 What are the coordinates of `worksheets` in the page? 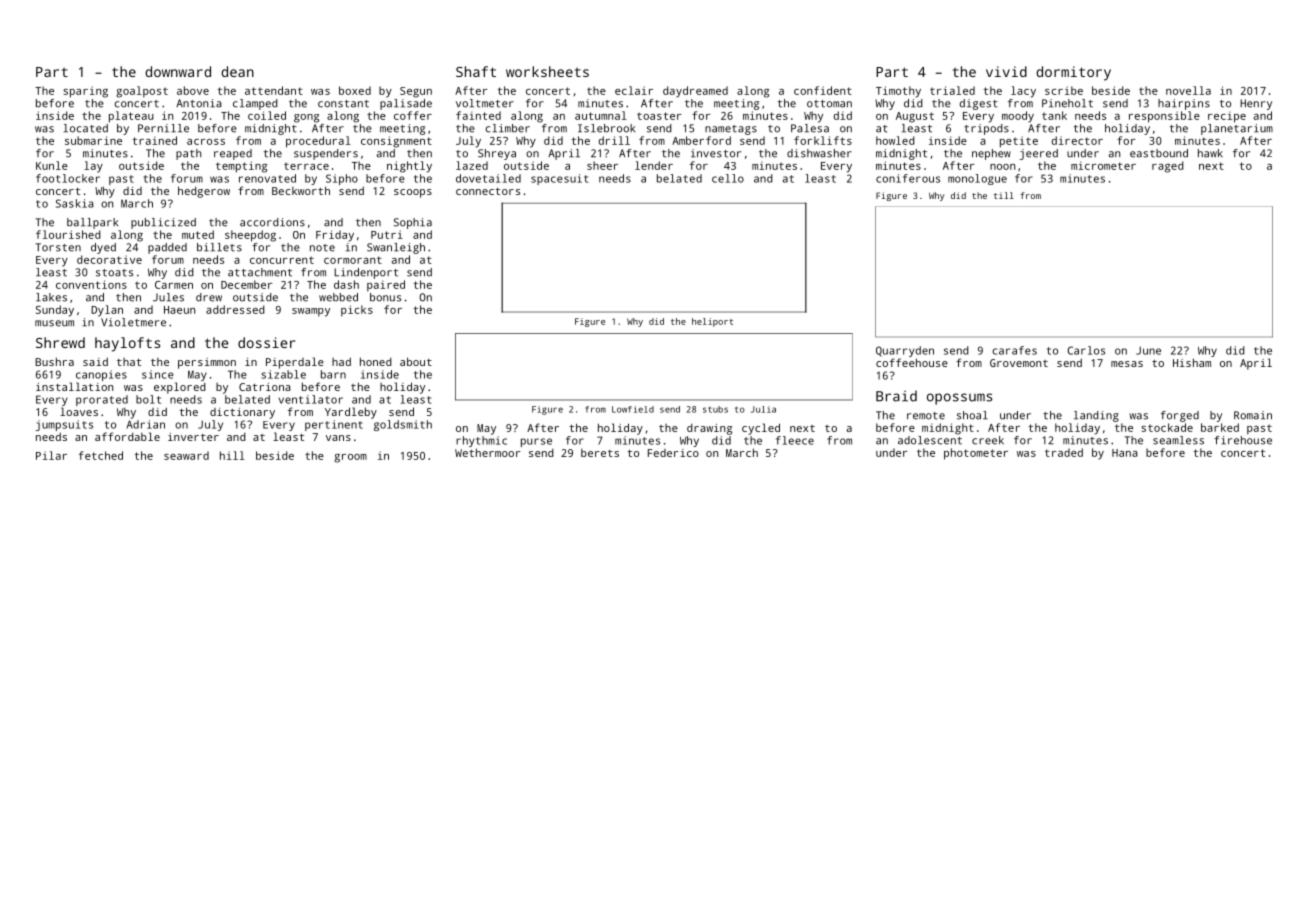 It's located at (547, 71).
